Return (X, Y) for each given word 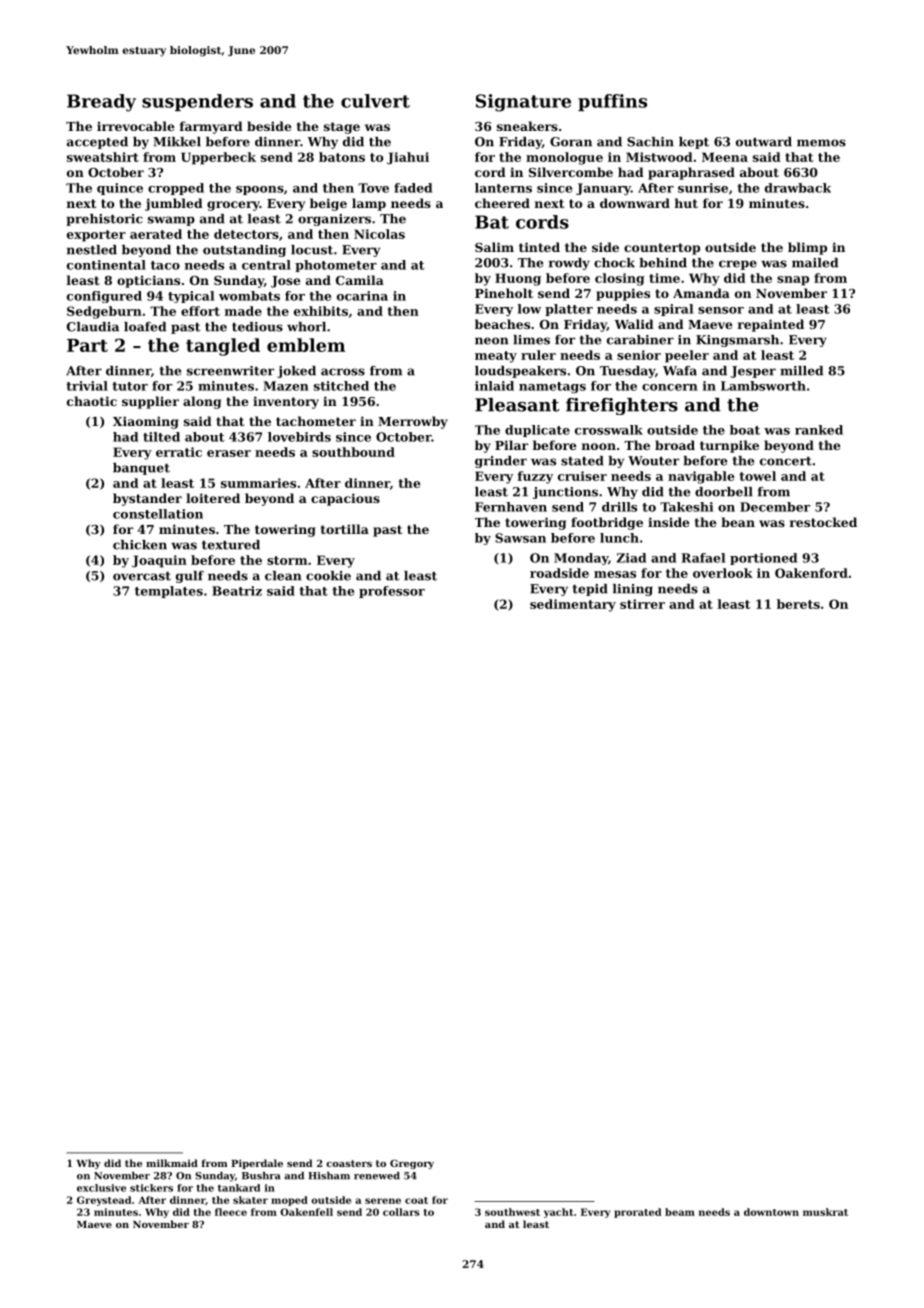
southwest (512, 1212)
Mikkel (177, 142)
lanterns (503, 188)
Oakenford (811, 573)
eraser (229, 453)
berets (798, 604)
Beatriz (237, 591)
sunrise (703, 188)
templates (169, 592)
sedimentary (573, 605)
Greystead (104, 1201)
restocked (823, 522)
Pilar (511, 445)
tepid (590, 590)
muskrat (825, 1212)
